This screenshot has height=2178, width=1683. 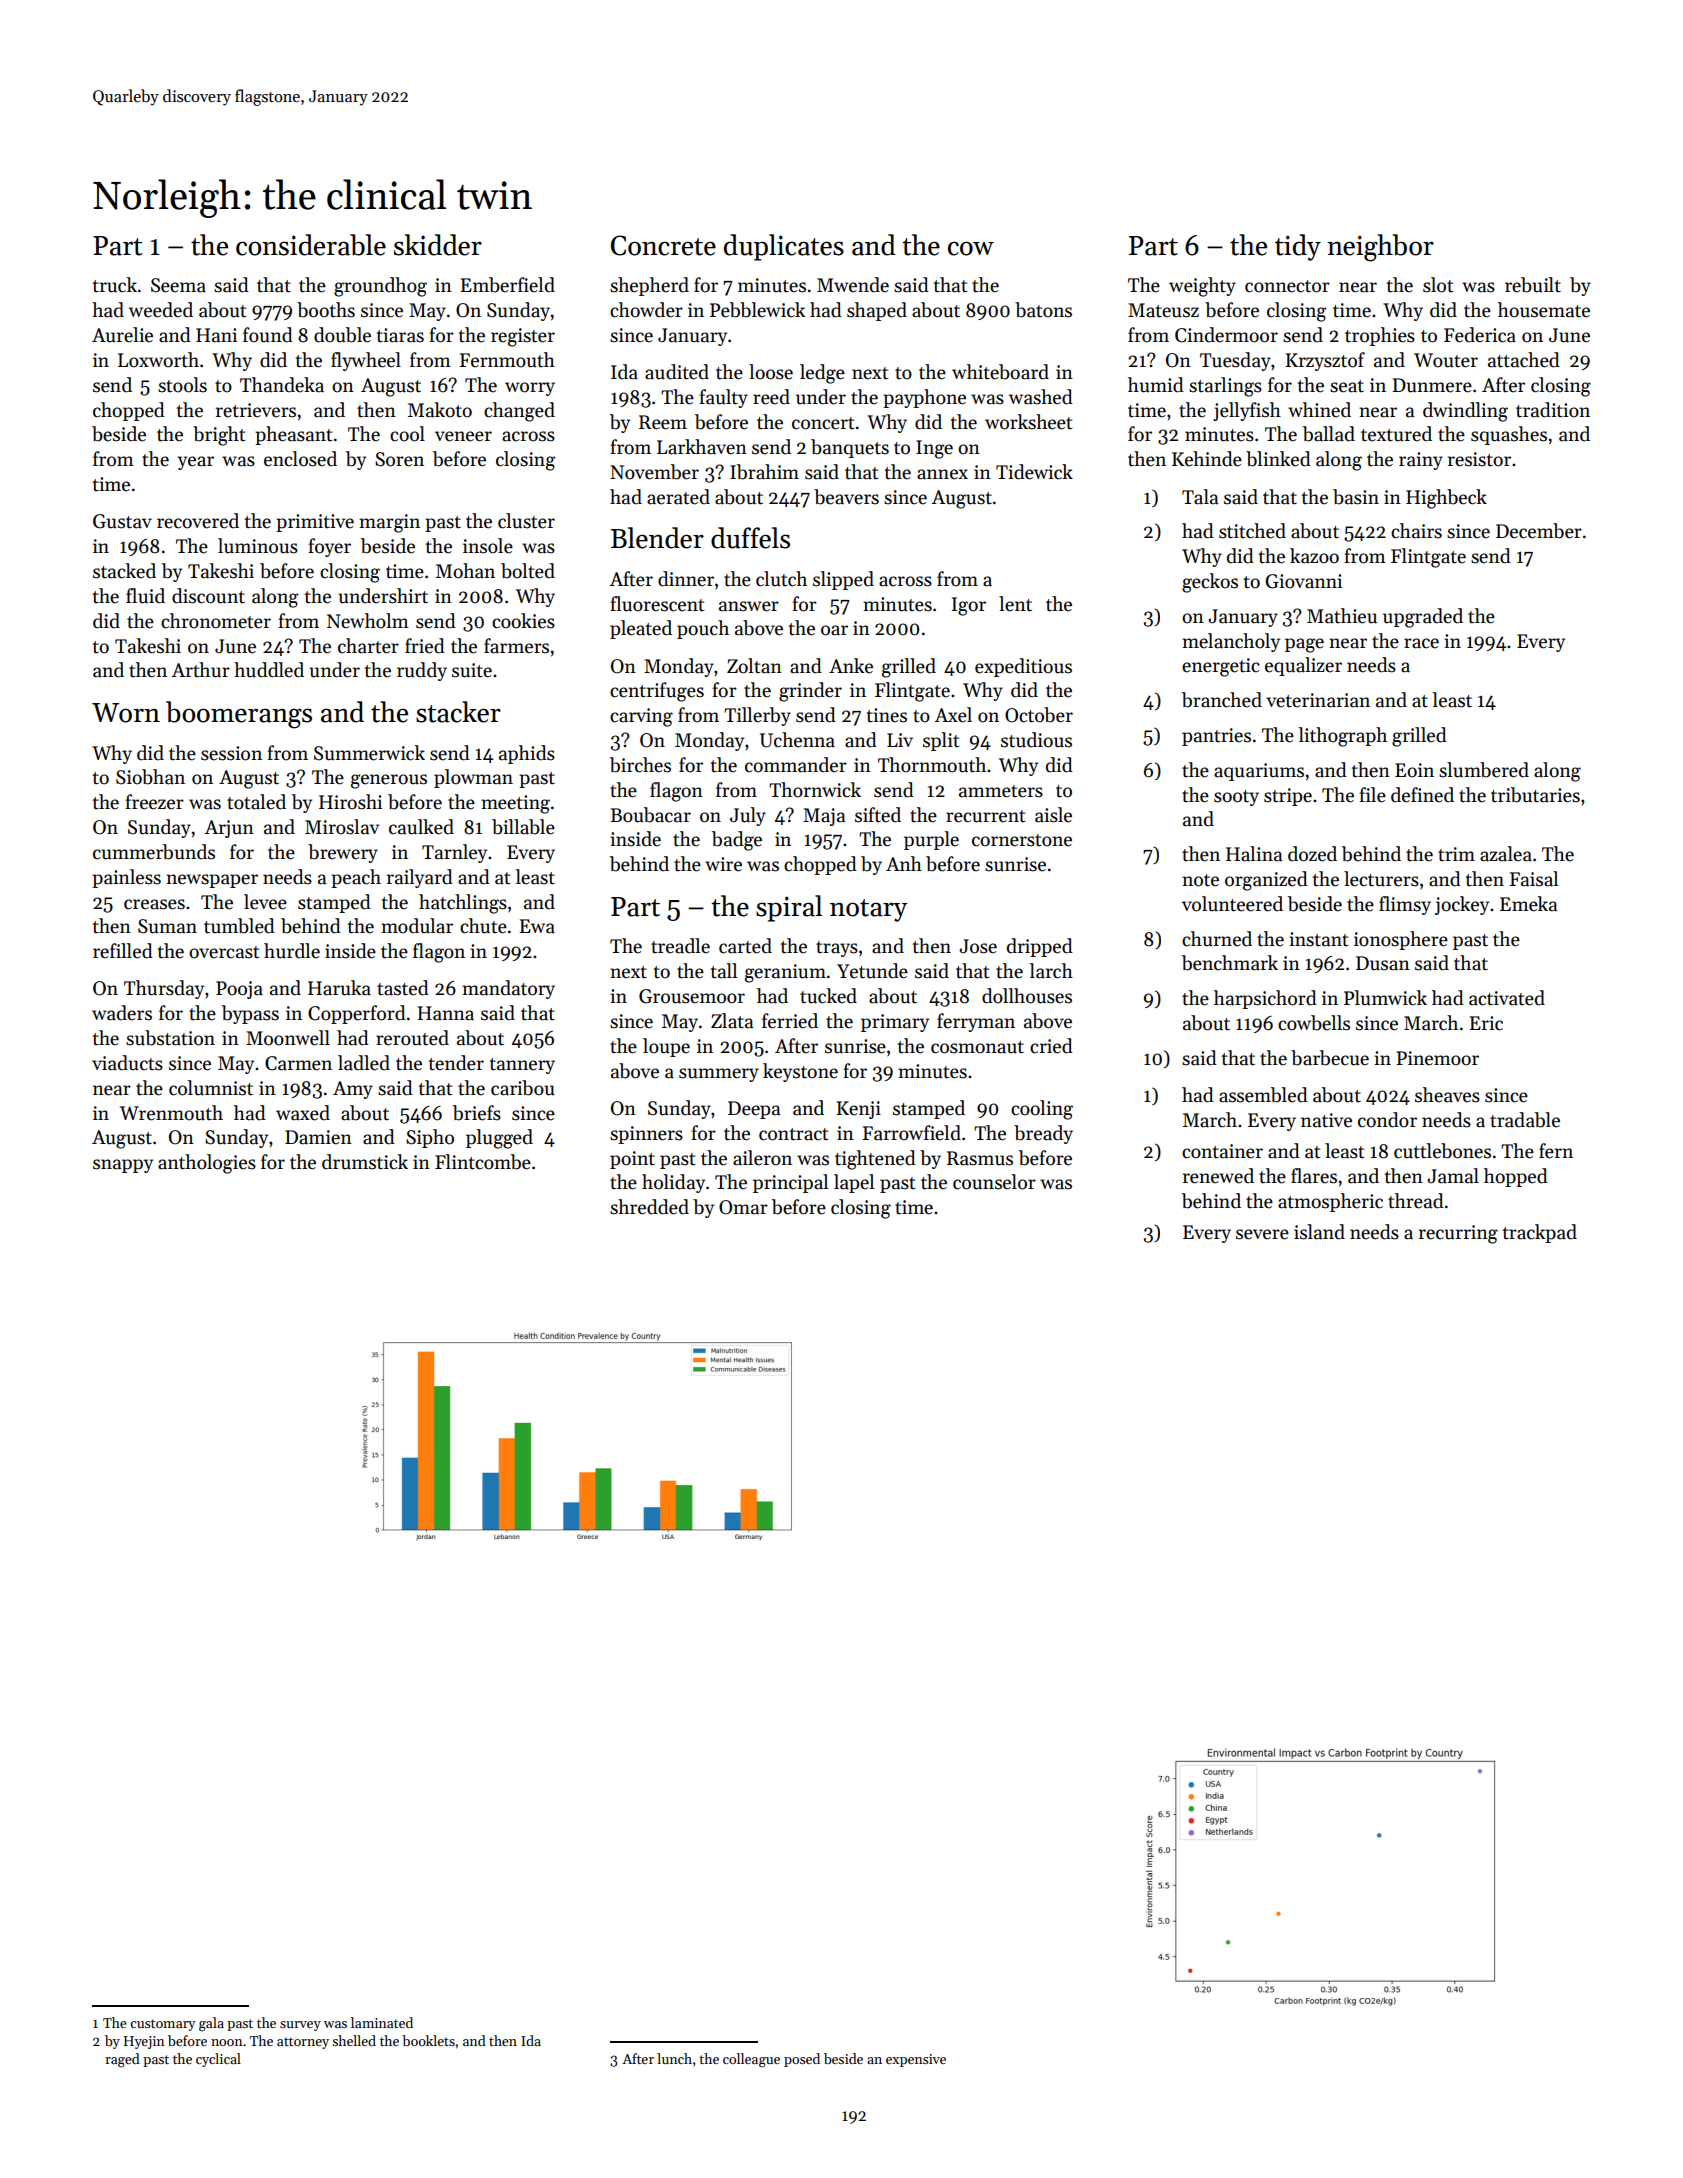 What do you see at coordinates (1298, 247) in the screenshot?
I see `tidy` at bounding box center [1298, 247].
